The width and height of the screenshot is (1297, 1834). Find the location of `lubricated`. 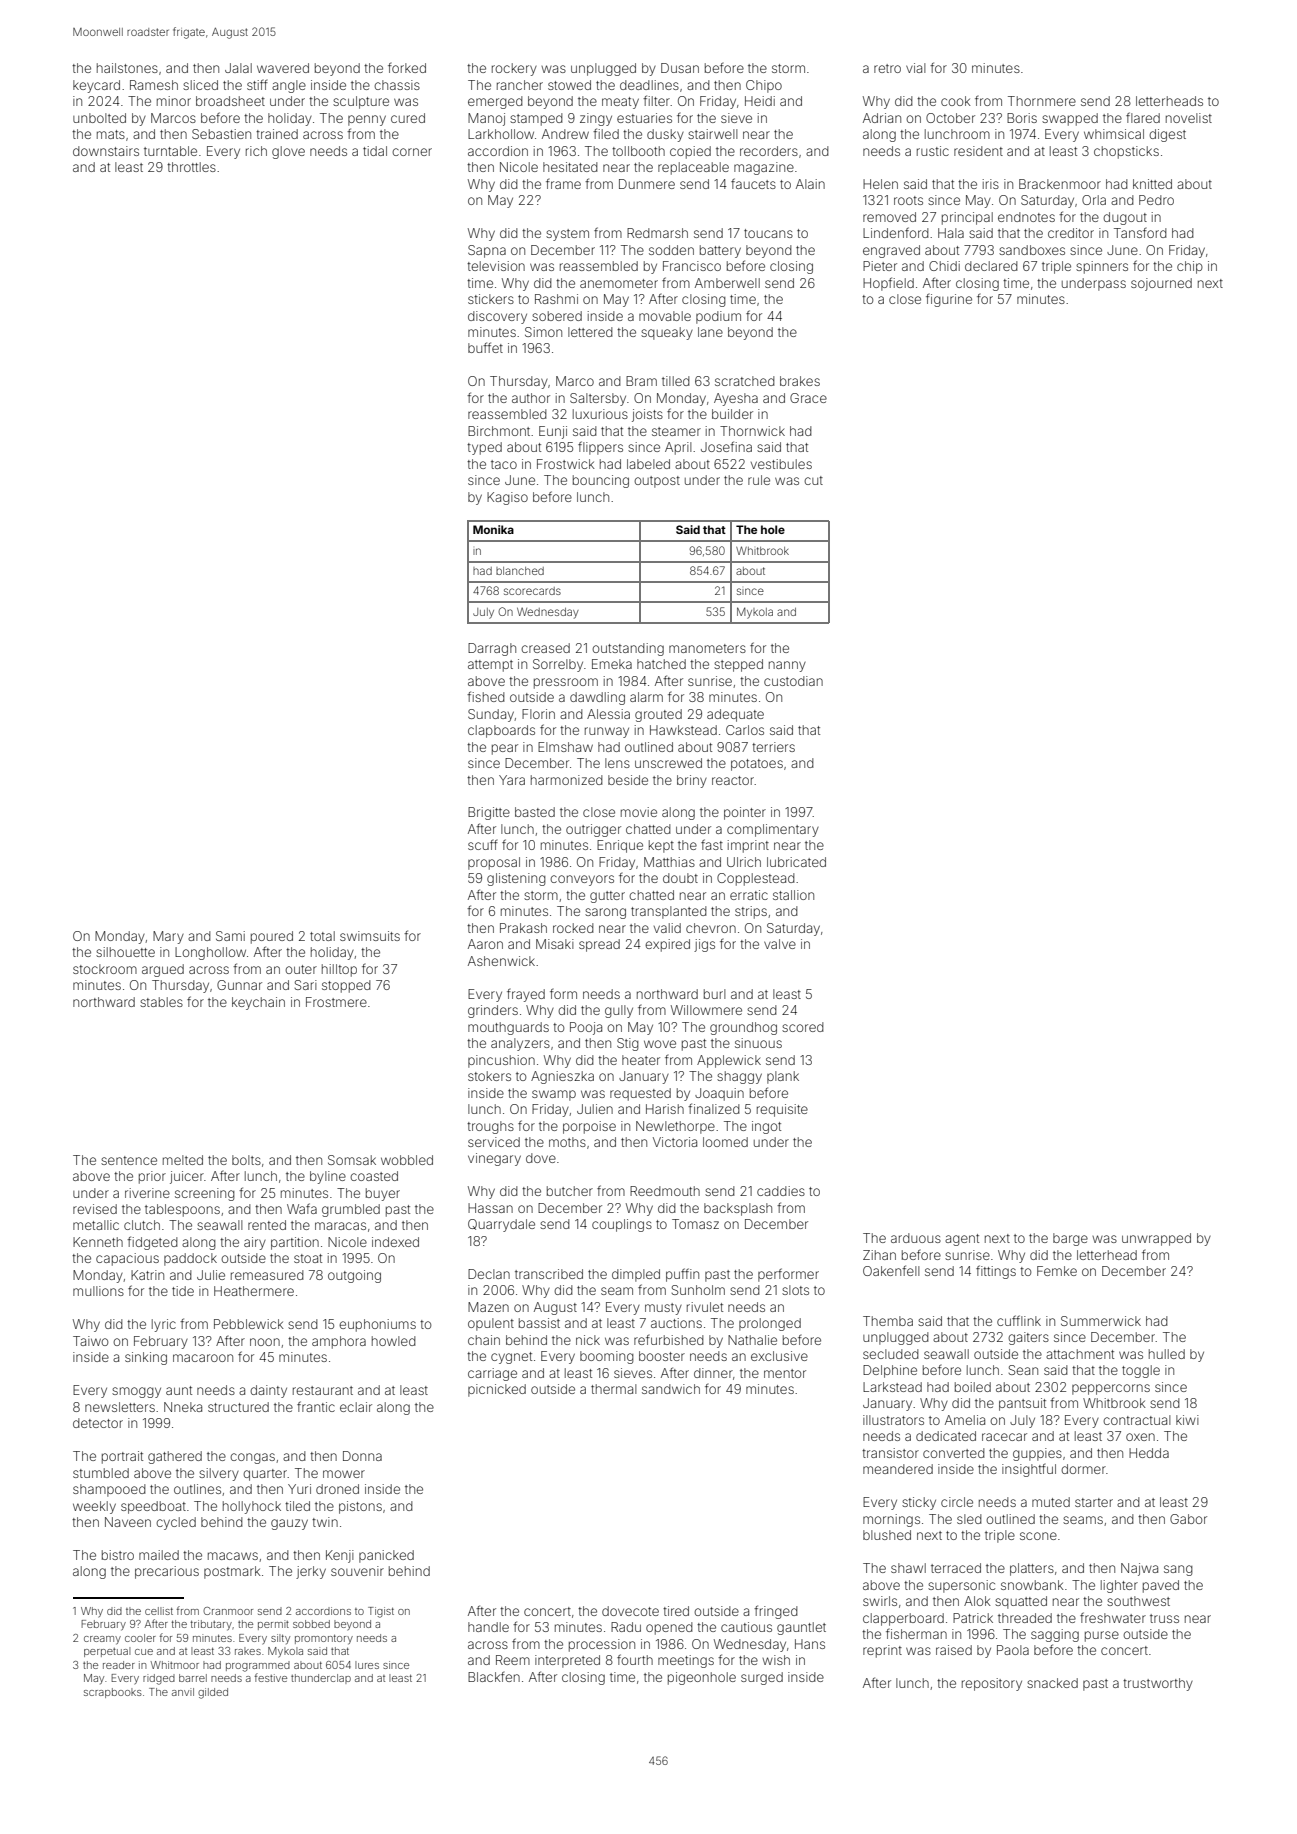

lubricated is located at coordinates (796, 862).
